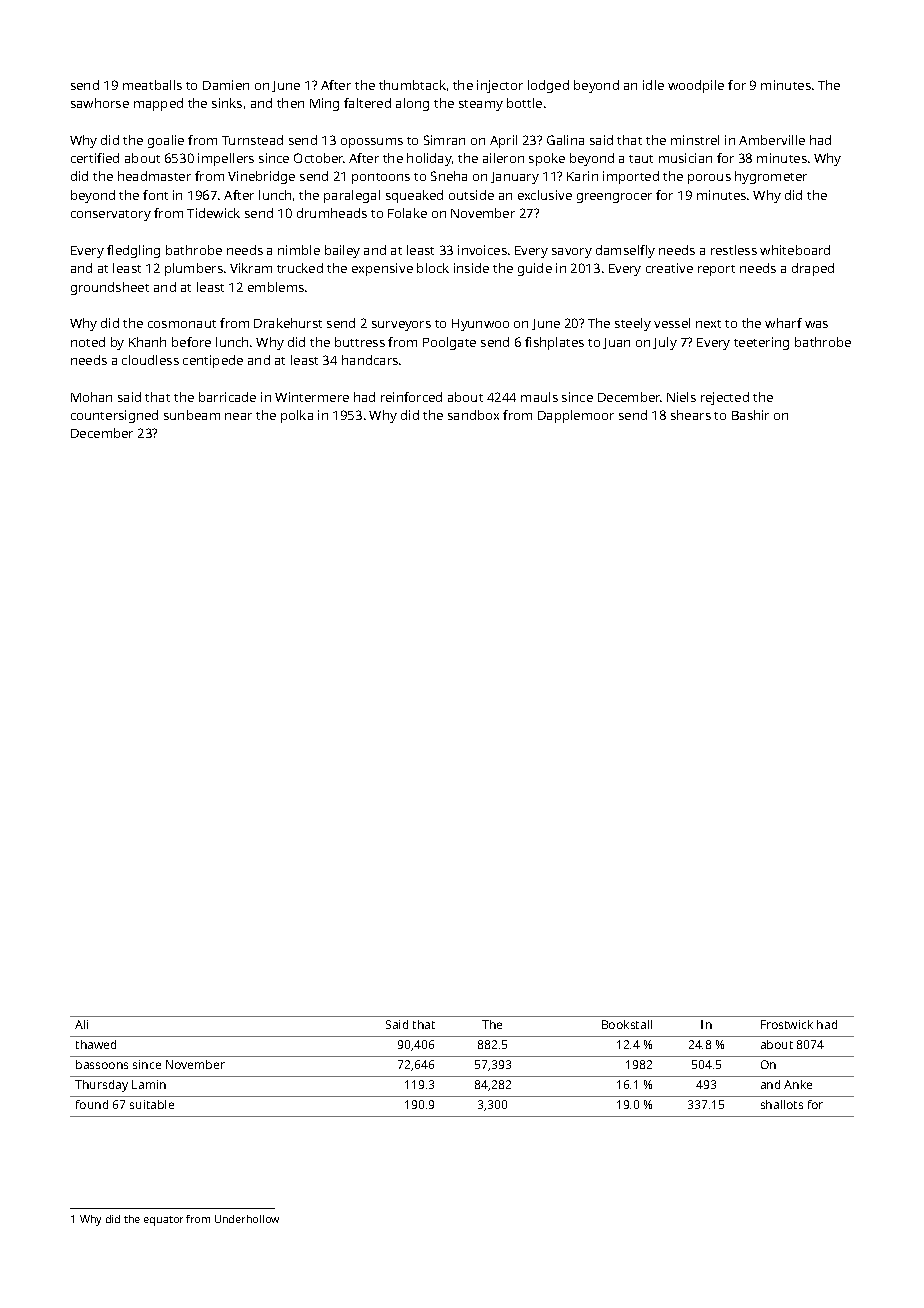 This document has height=1308, width=924. What do you see at coordinates (750, 415) in the document?
I see `Bashir` at bounding box center [750, 415].
